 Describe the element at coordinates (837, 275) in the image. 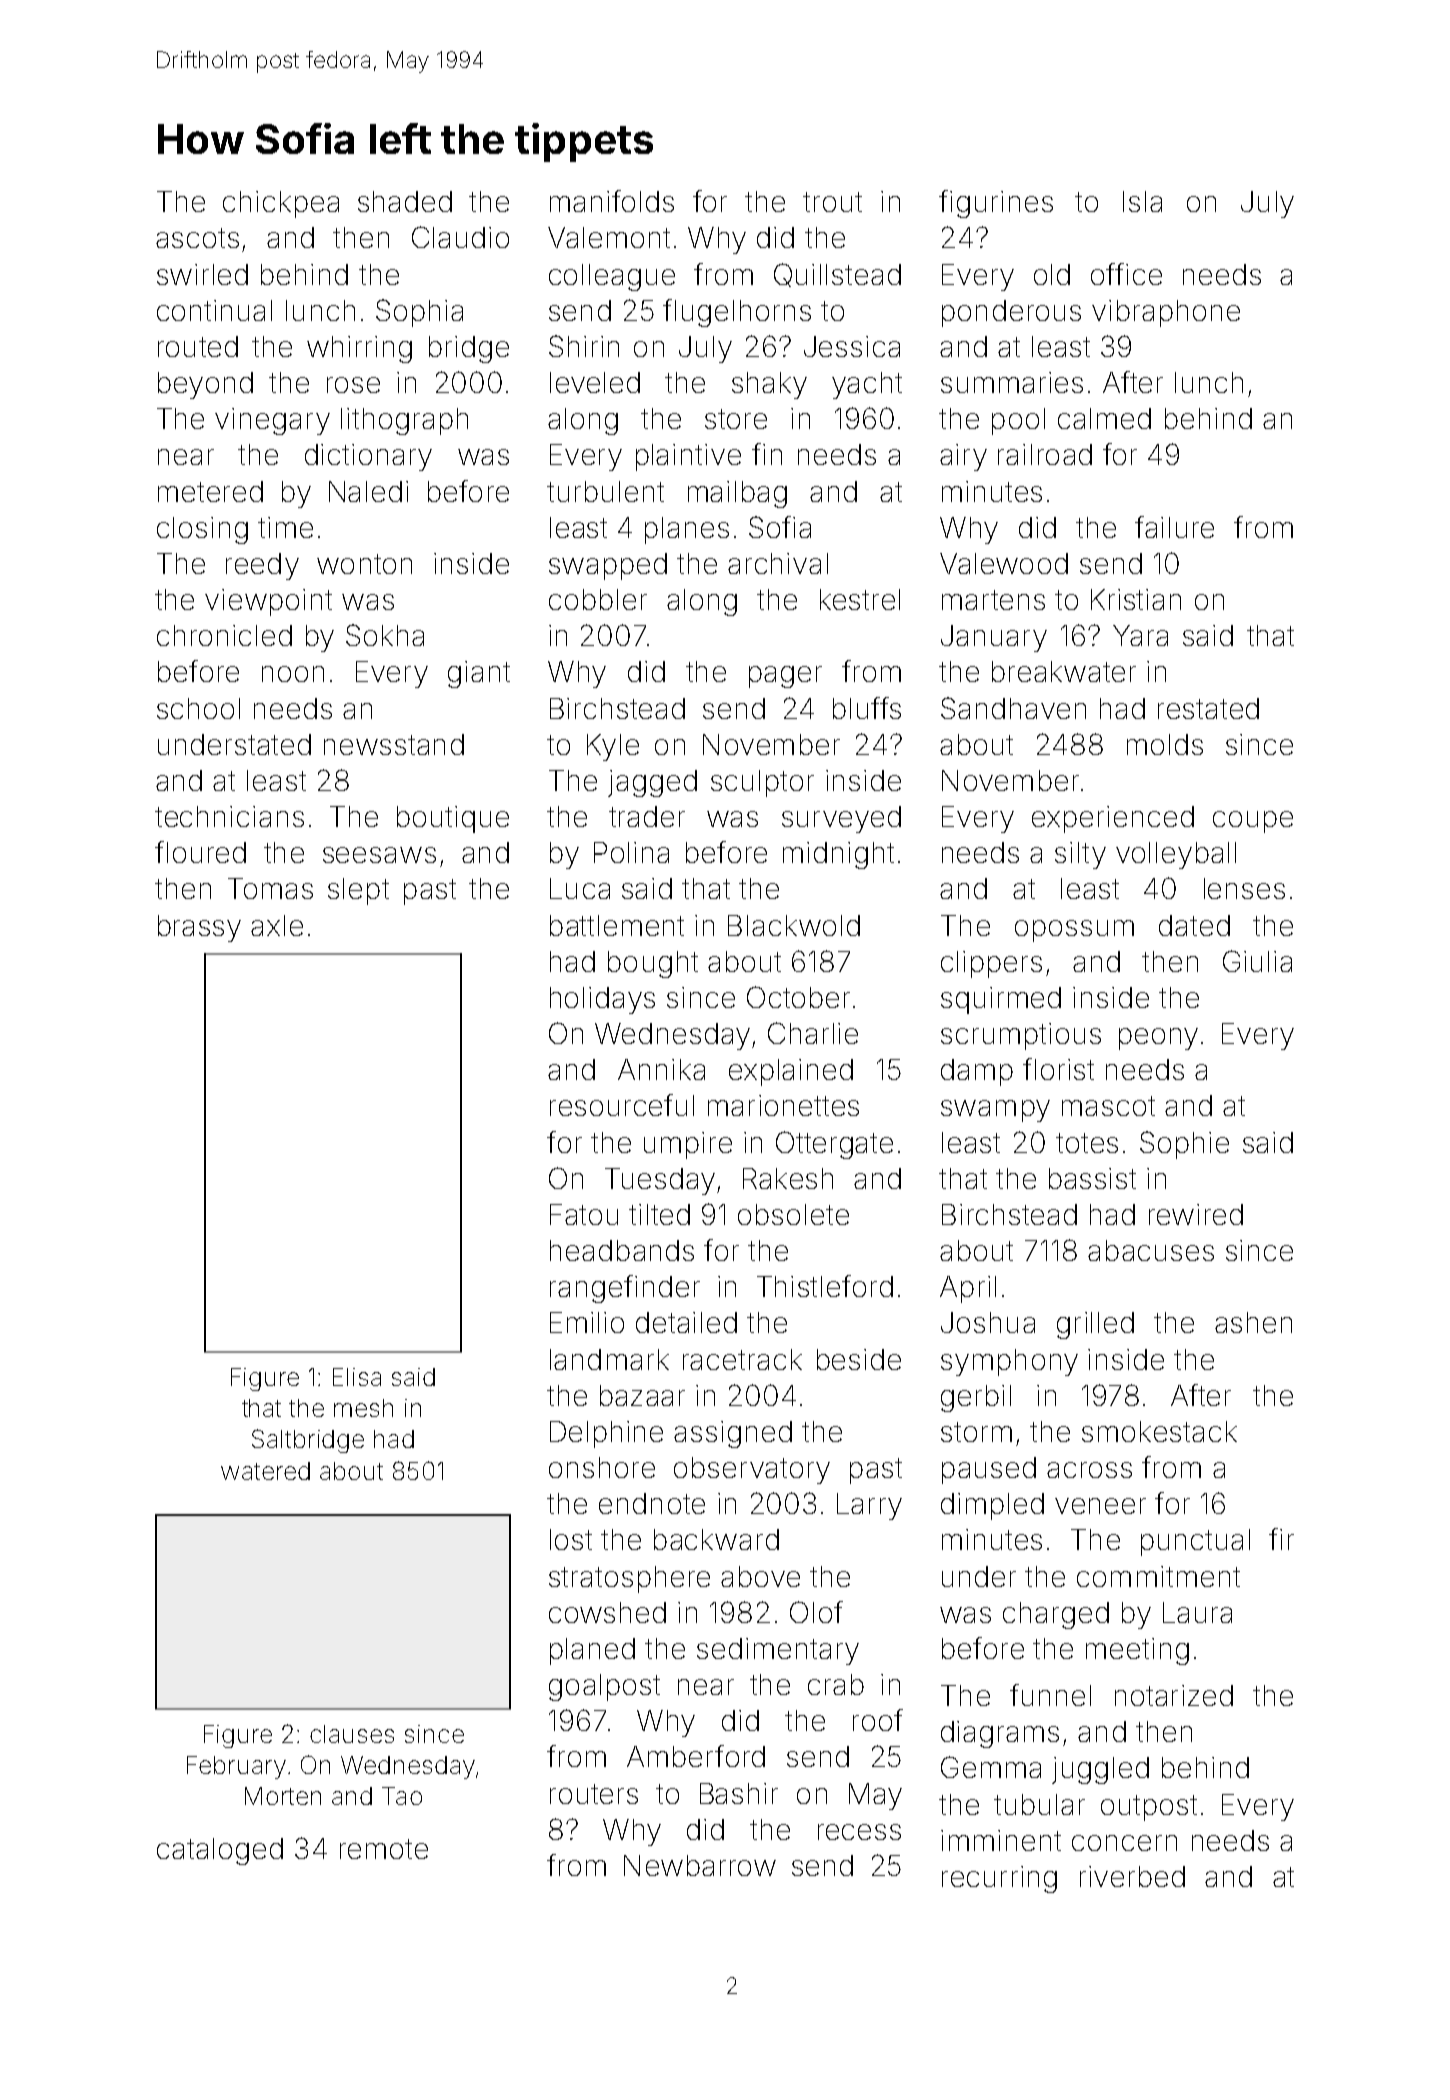

I see `Quillstead` at that location.
